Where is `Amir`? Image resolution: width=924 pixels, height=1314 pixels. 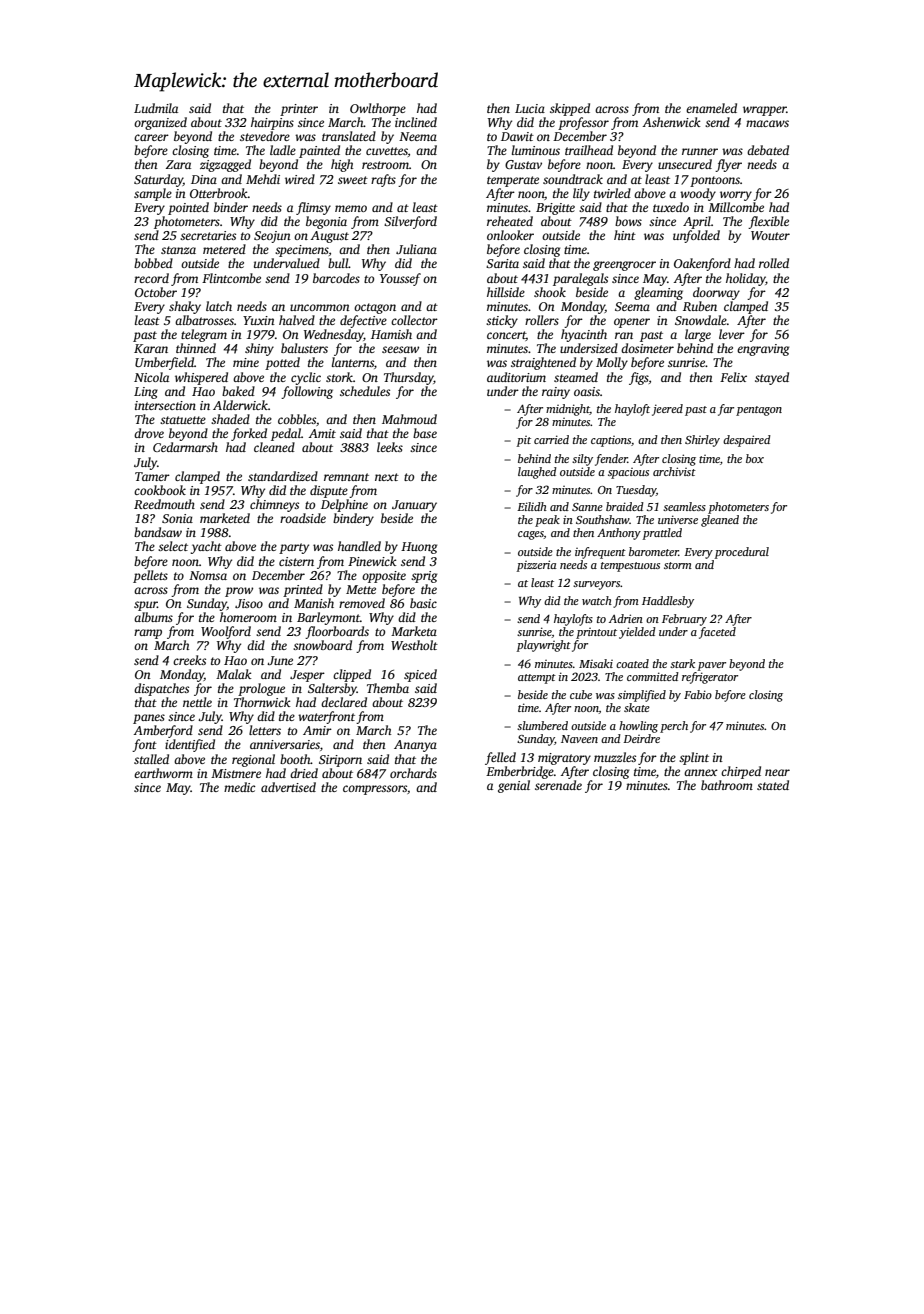 Amir is located at coordinates (317, 730).
